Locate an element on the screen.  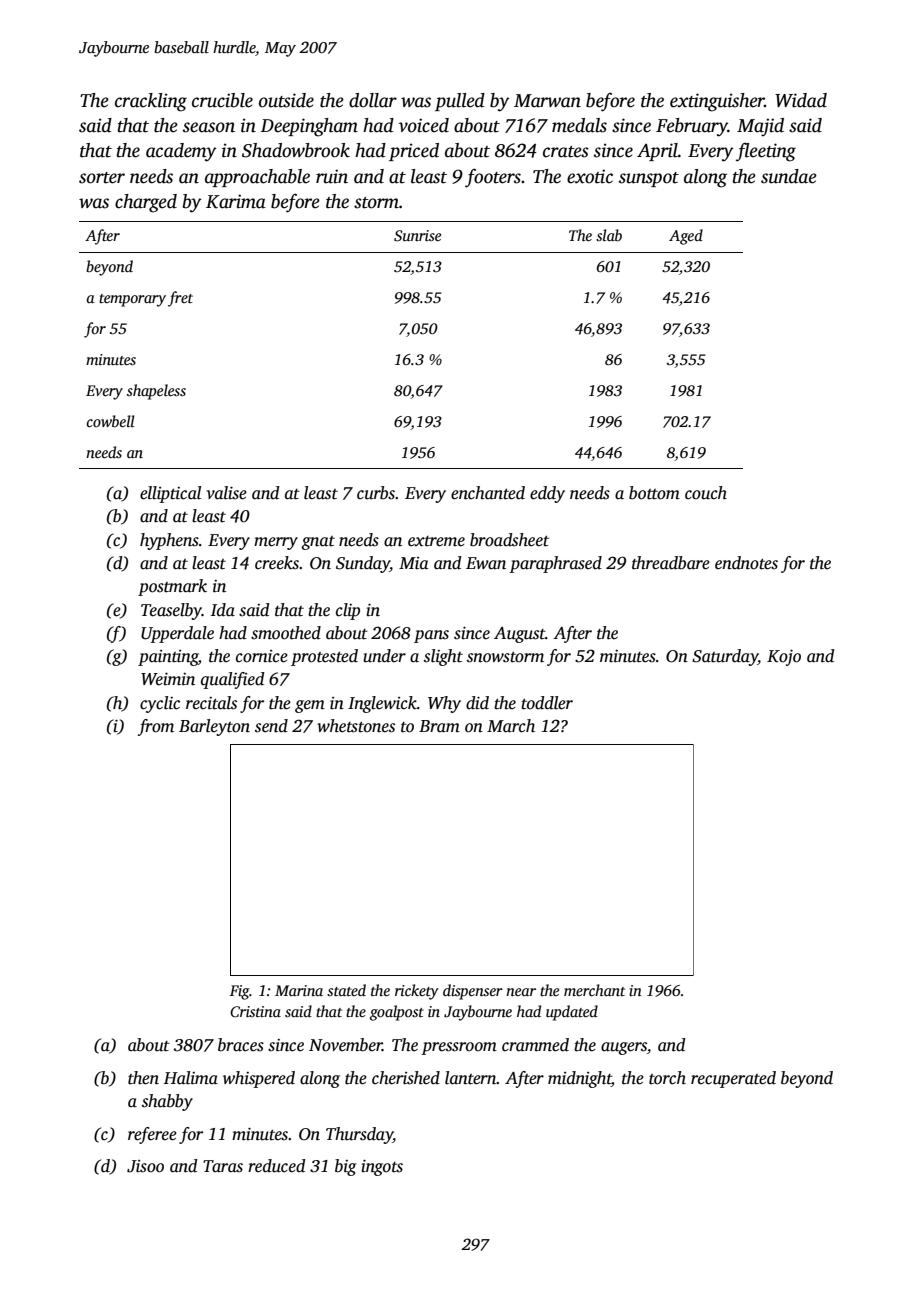
Saturday is located at coordinates (725, 657).
